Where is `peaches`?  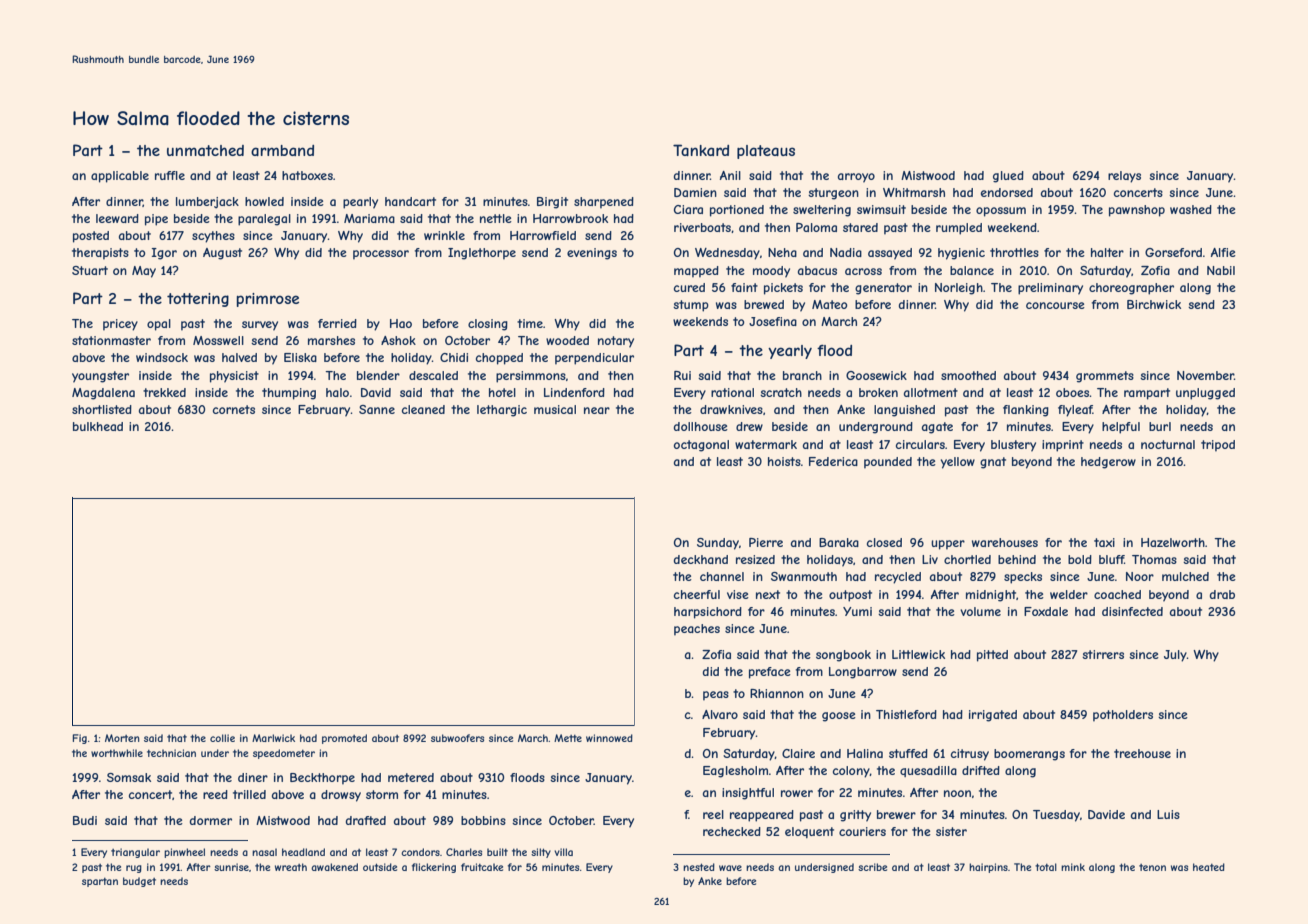 peaches is located at coordinates (697, 630).
